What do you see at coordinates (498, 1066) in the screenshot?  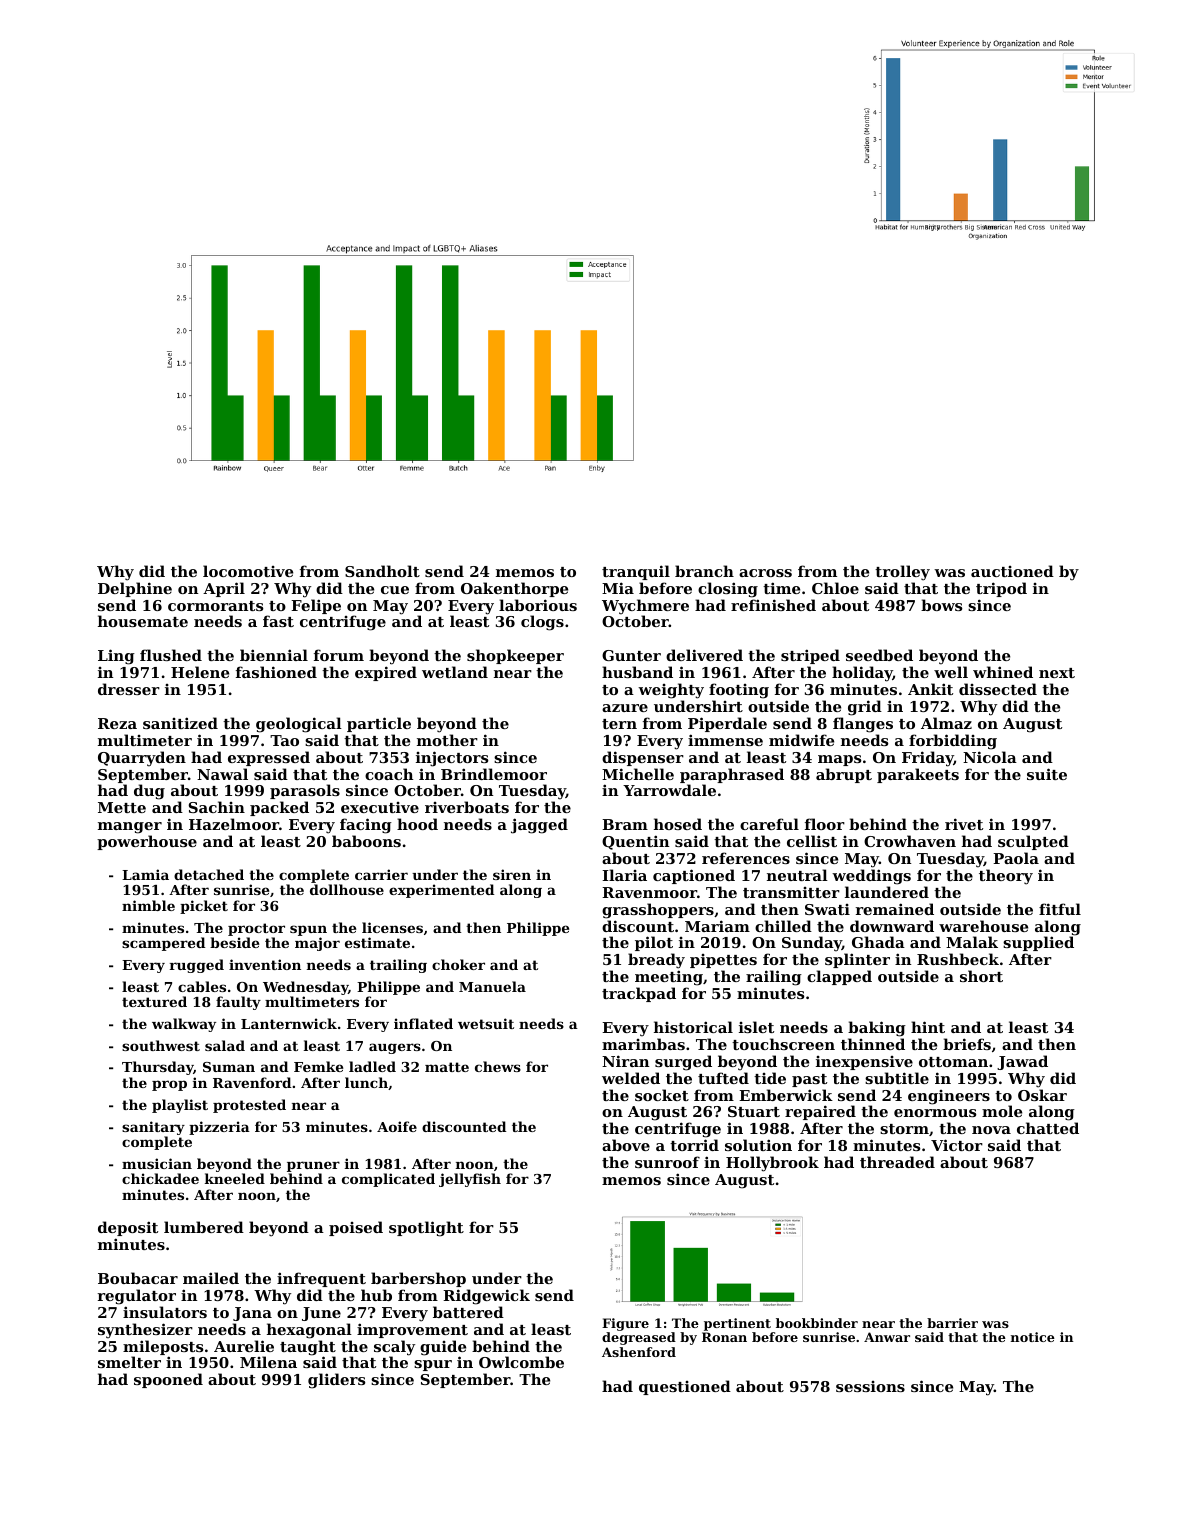 I see `chews` at bounding box center [498, 1066].
